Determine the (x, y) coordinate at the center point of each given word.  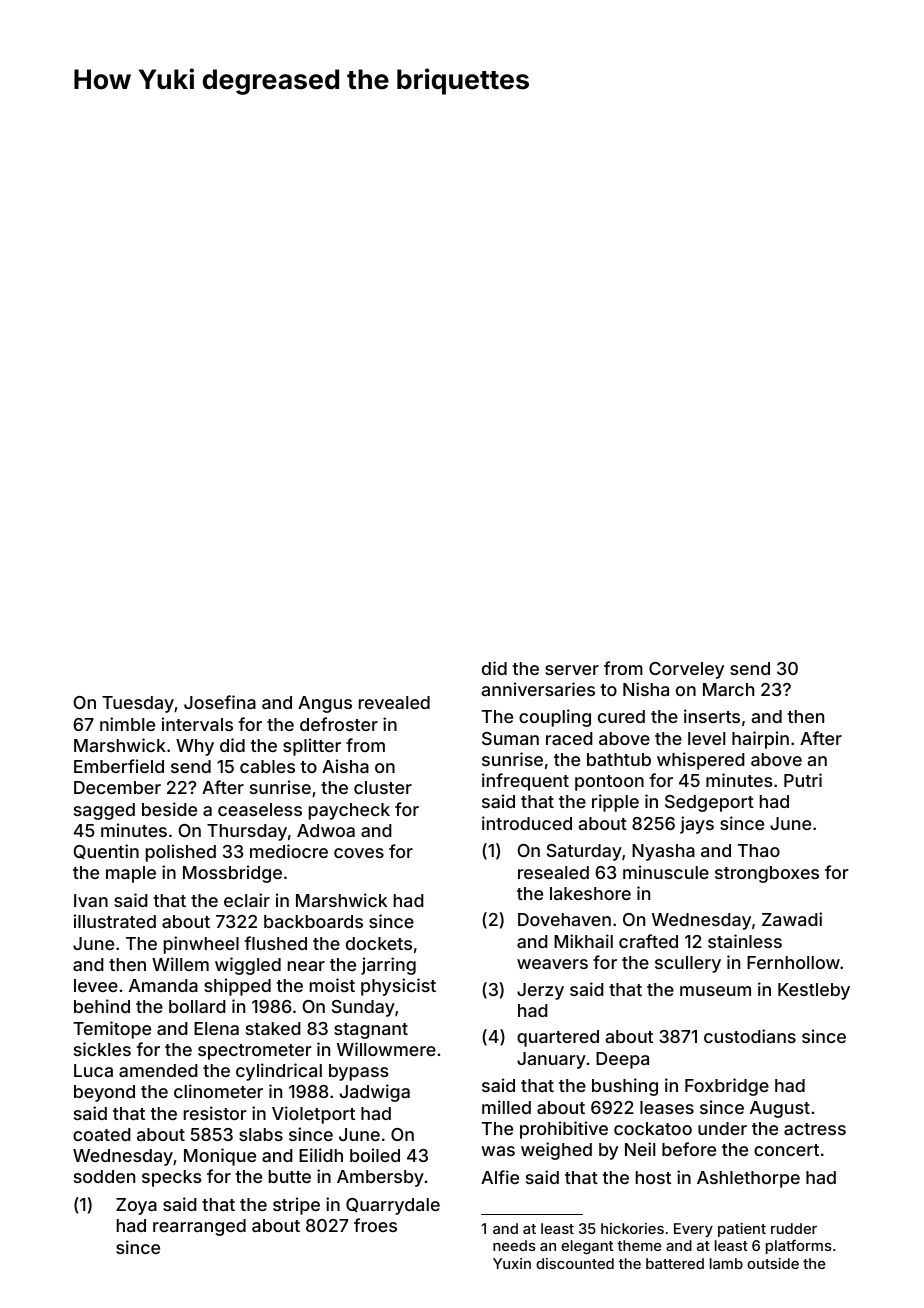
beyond (104, 1093)
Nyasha (663, 852)
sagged (104, 811)
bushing (625, 1087)
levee (96, 985)
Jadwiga (375, 1093)
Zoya (136, 1206)
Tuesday (138, 704)
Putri (803, 780)
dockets (379, 943)
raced (569, 738)
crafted (648, 941)
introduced (527, 823)
